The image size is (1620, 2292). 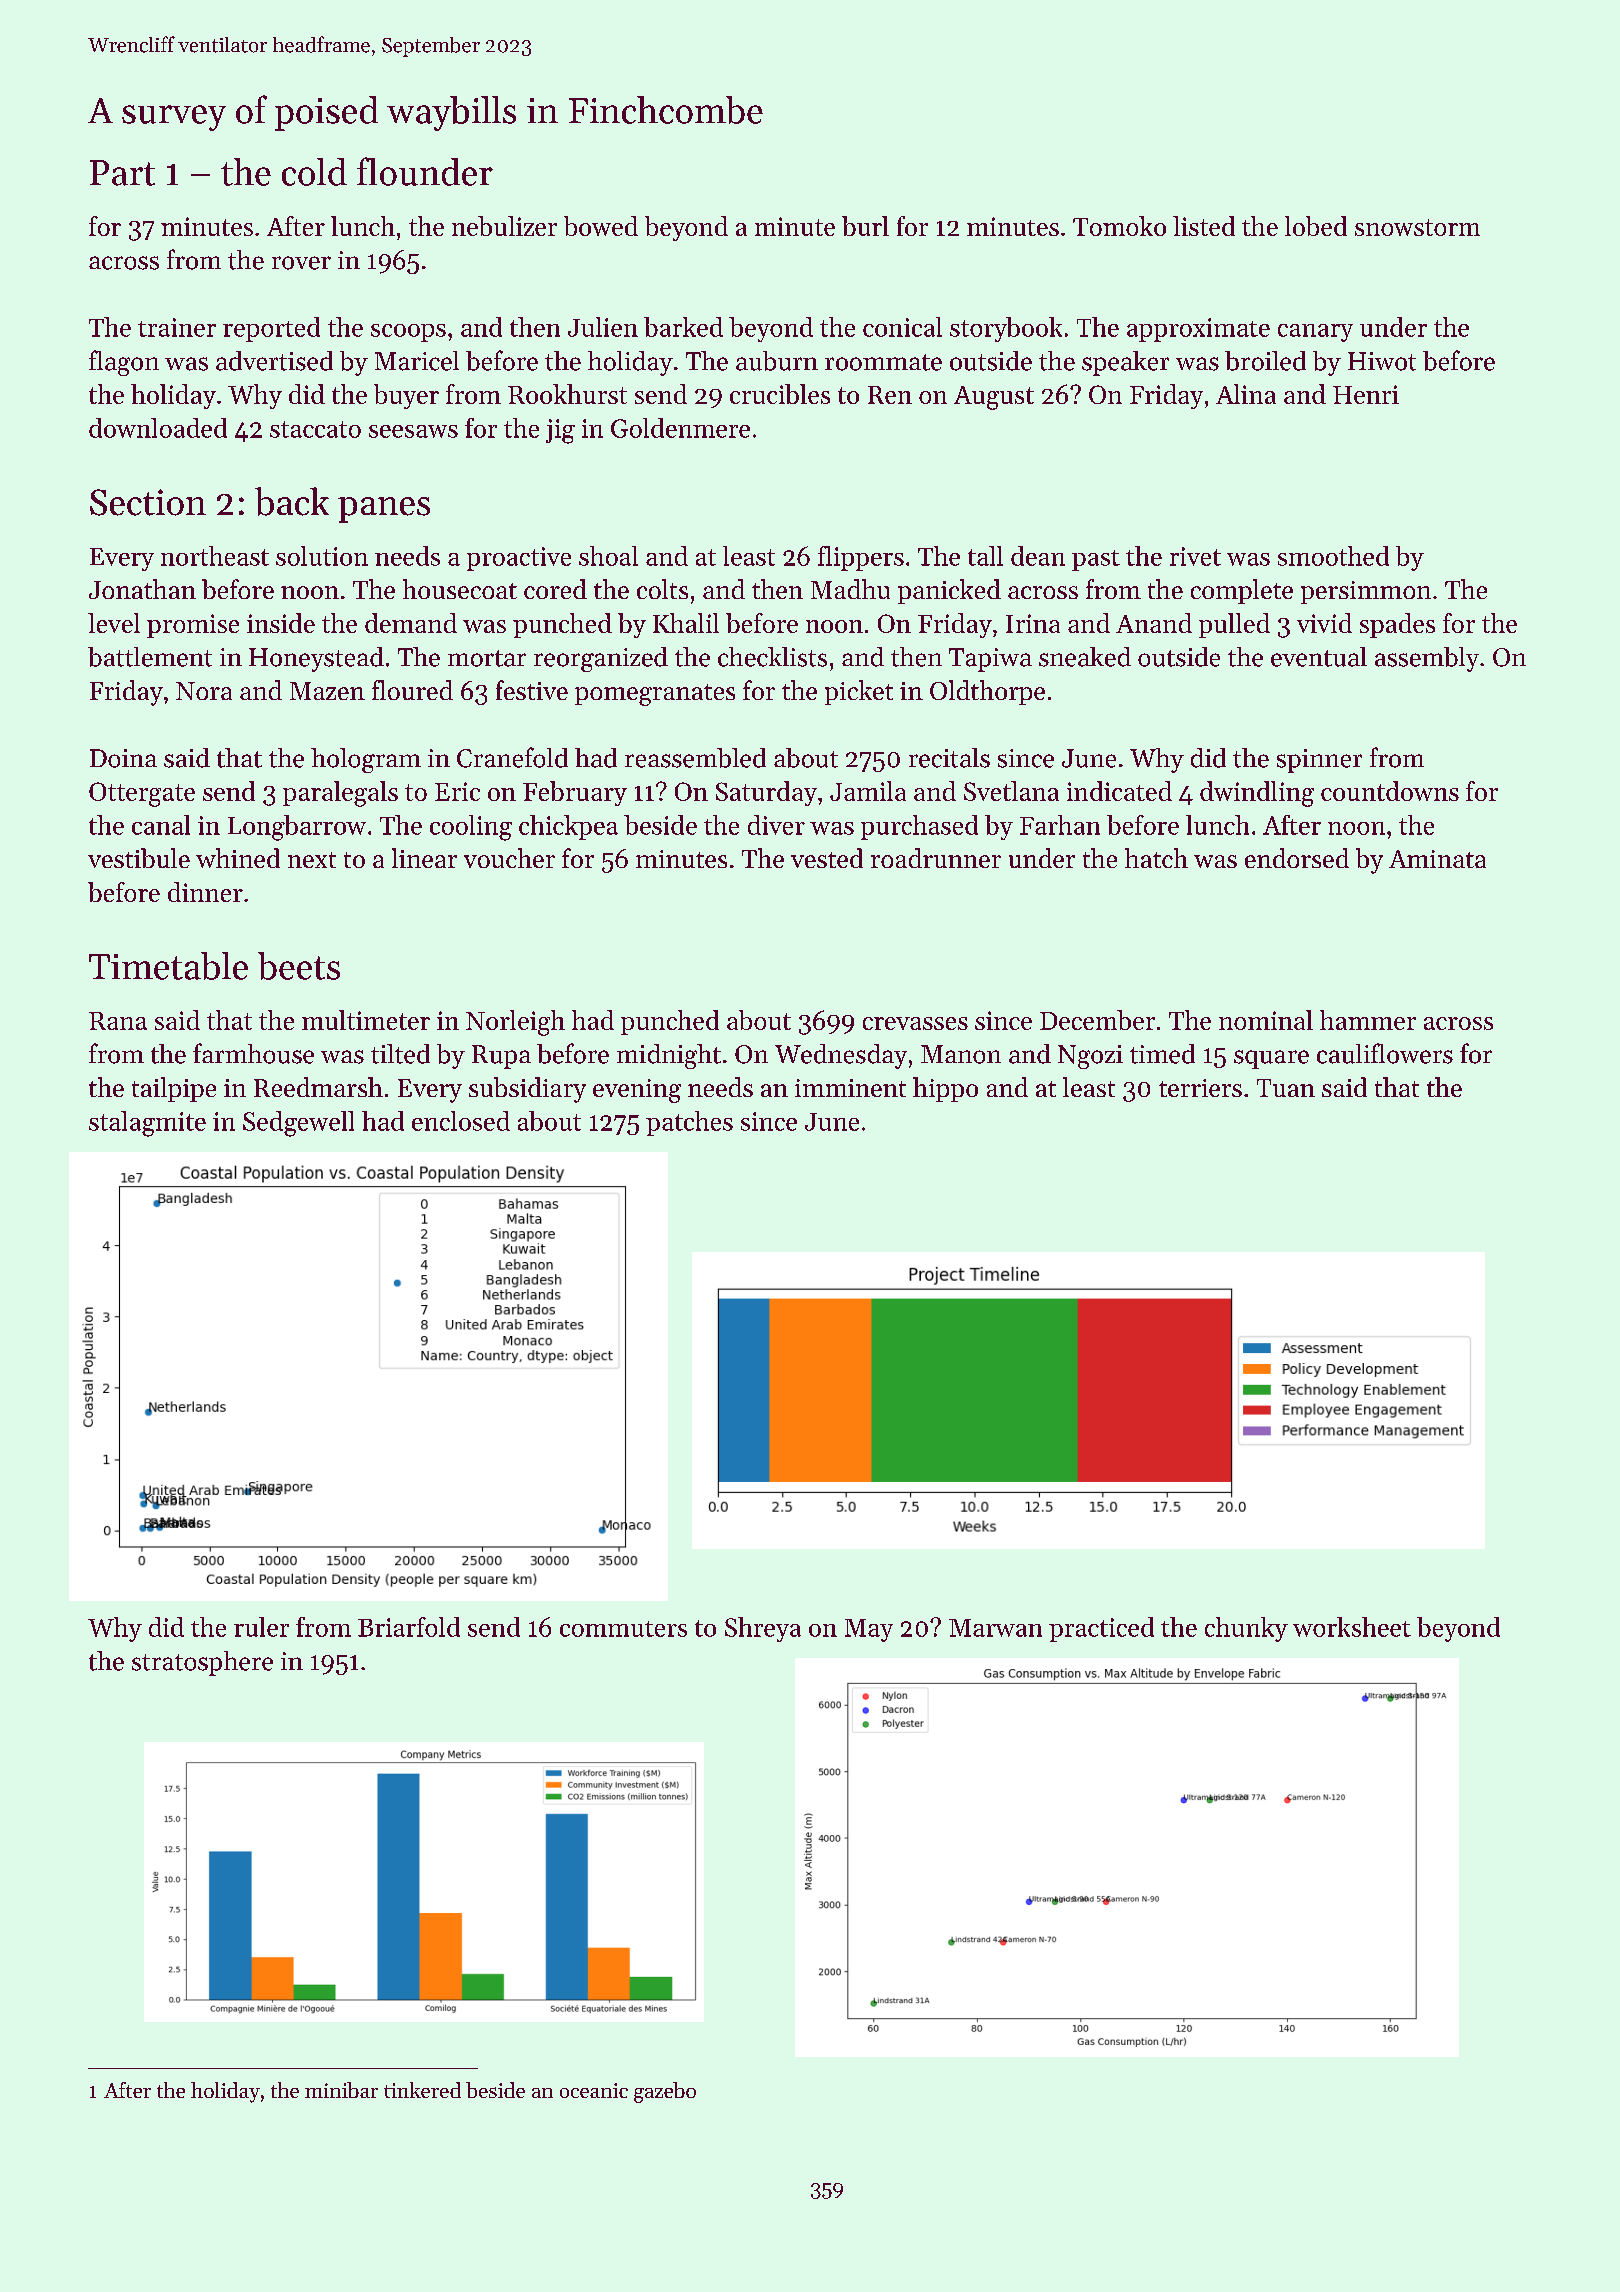 What do you see at coordinates (409, 1627) in the document?
I see `Briarfold` at bounding box center [409, 1627].
